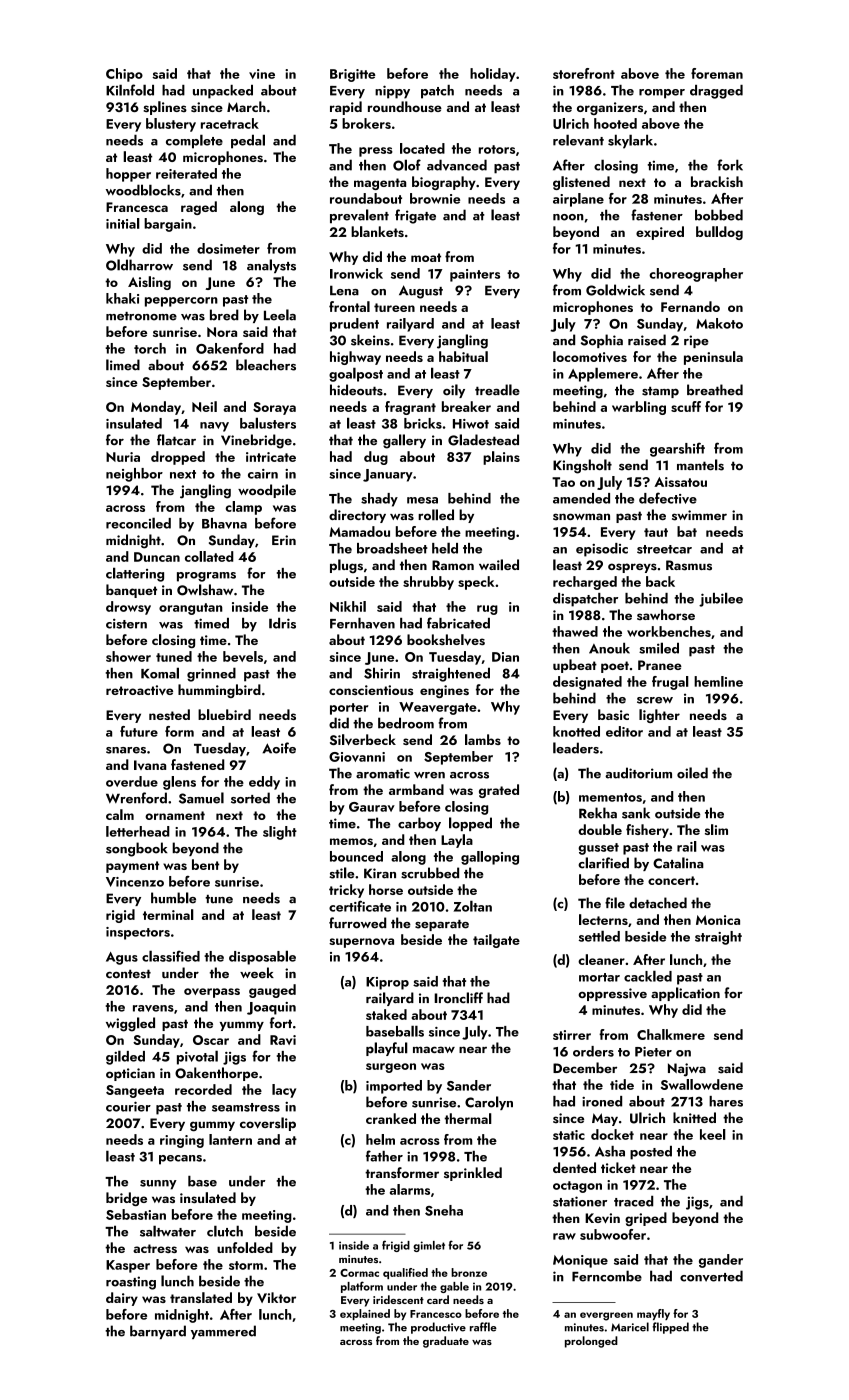 The height and width of the screenshot is (1400, 849). Describe the element at coordinates (721, 1261) in the screenshot. I see `gander` at that location.
